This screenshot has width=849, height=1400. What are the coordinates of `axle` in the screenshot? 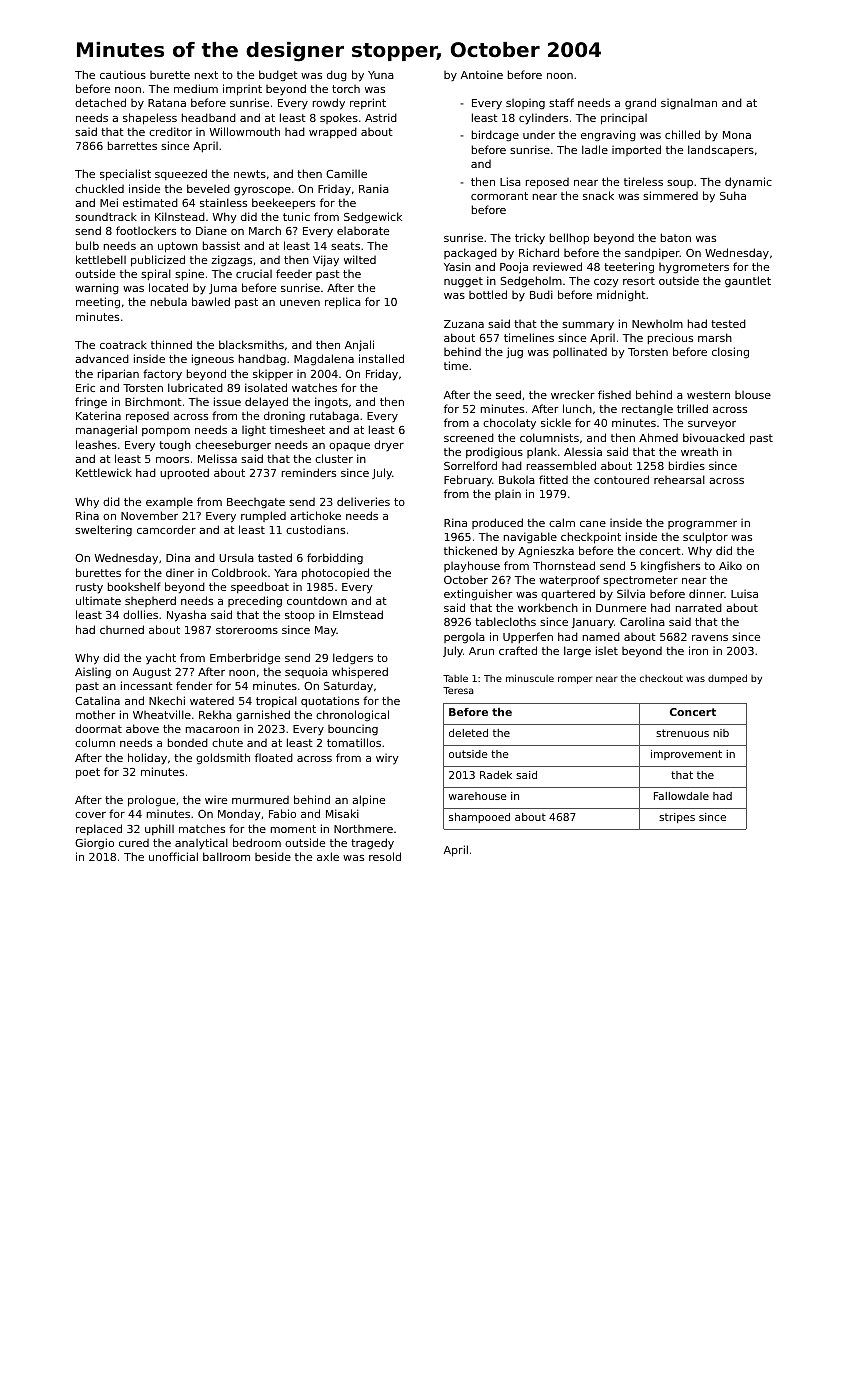 It's located at (328, 856).
